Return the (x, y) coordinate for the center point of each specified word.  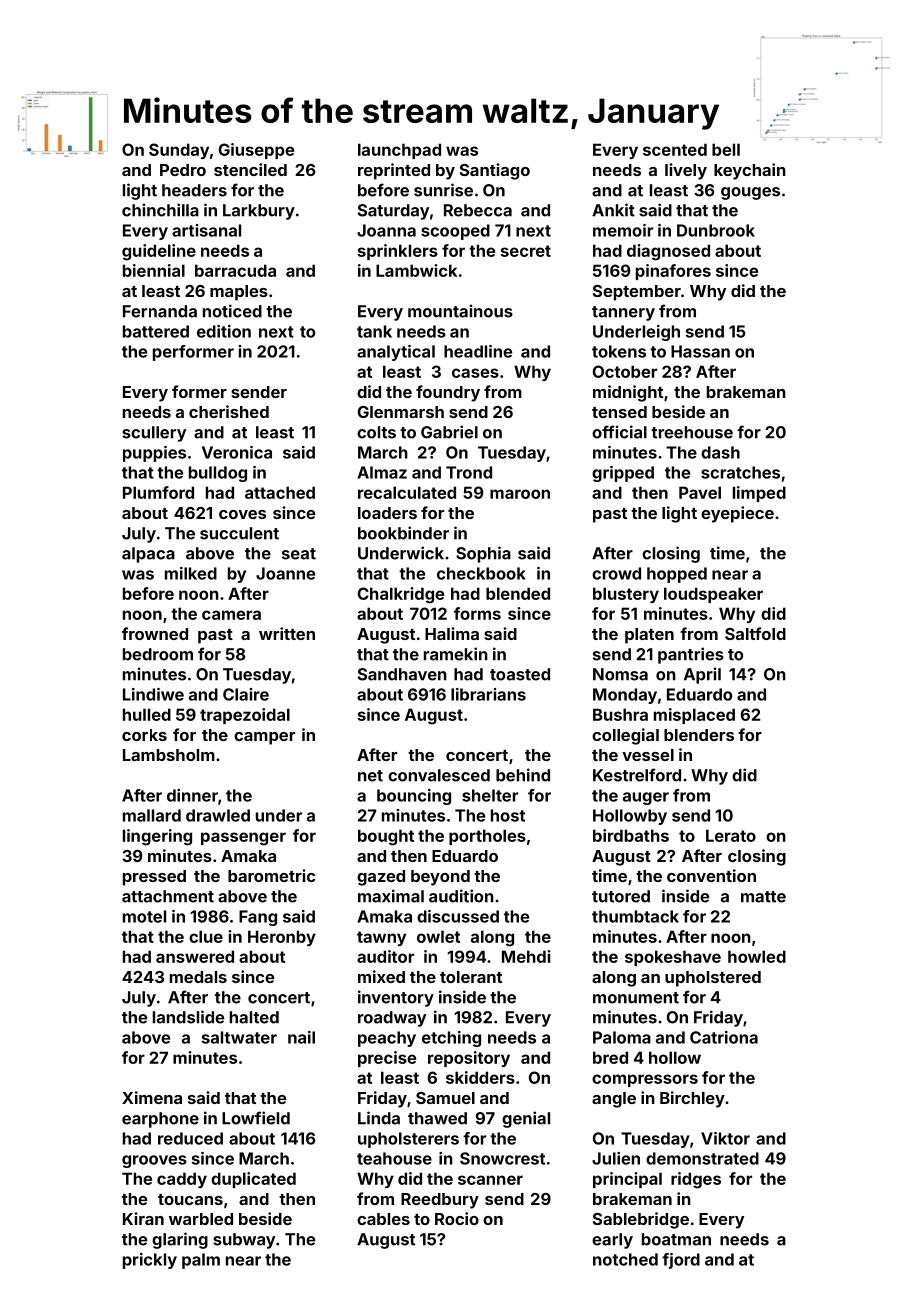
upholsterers (408, 1140)
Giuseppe (256, 151)
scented (675, 149)
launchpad (399, 151)
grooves (154, 1161)
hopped (677, 575)
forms (477, 613)
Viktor (725, 1138)
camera (231, 615)
